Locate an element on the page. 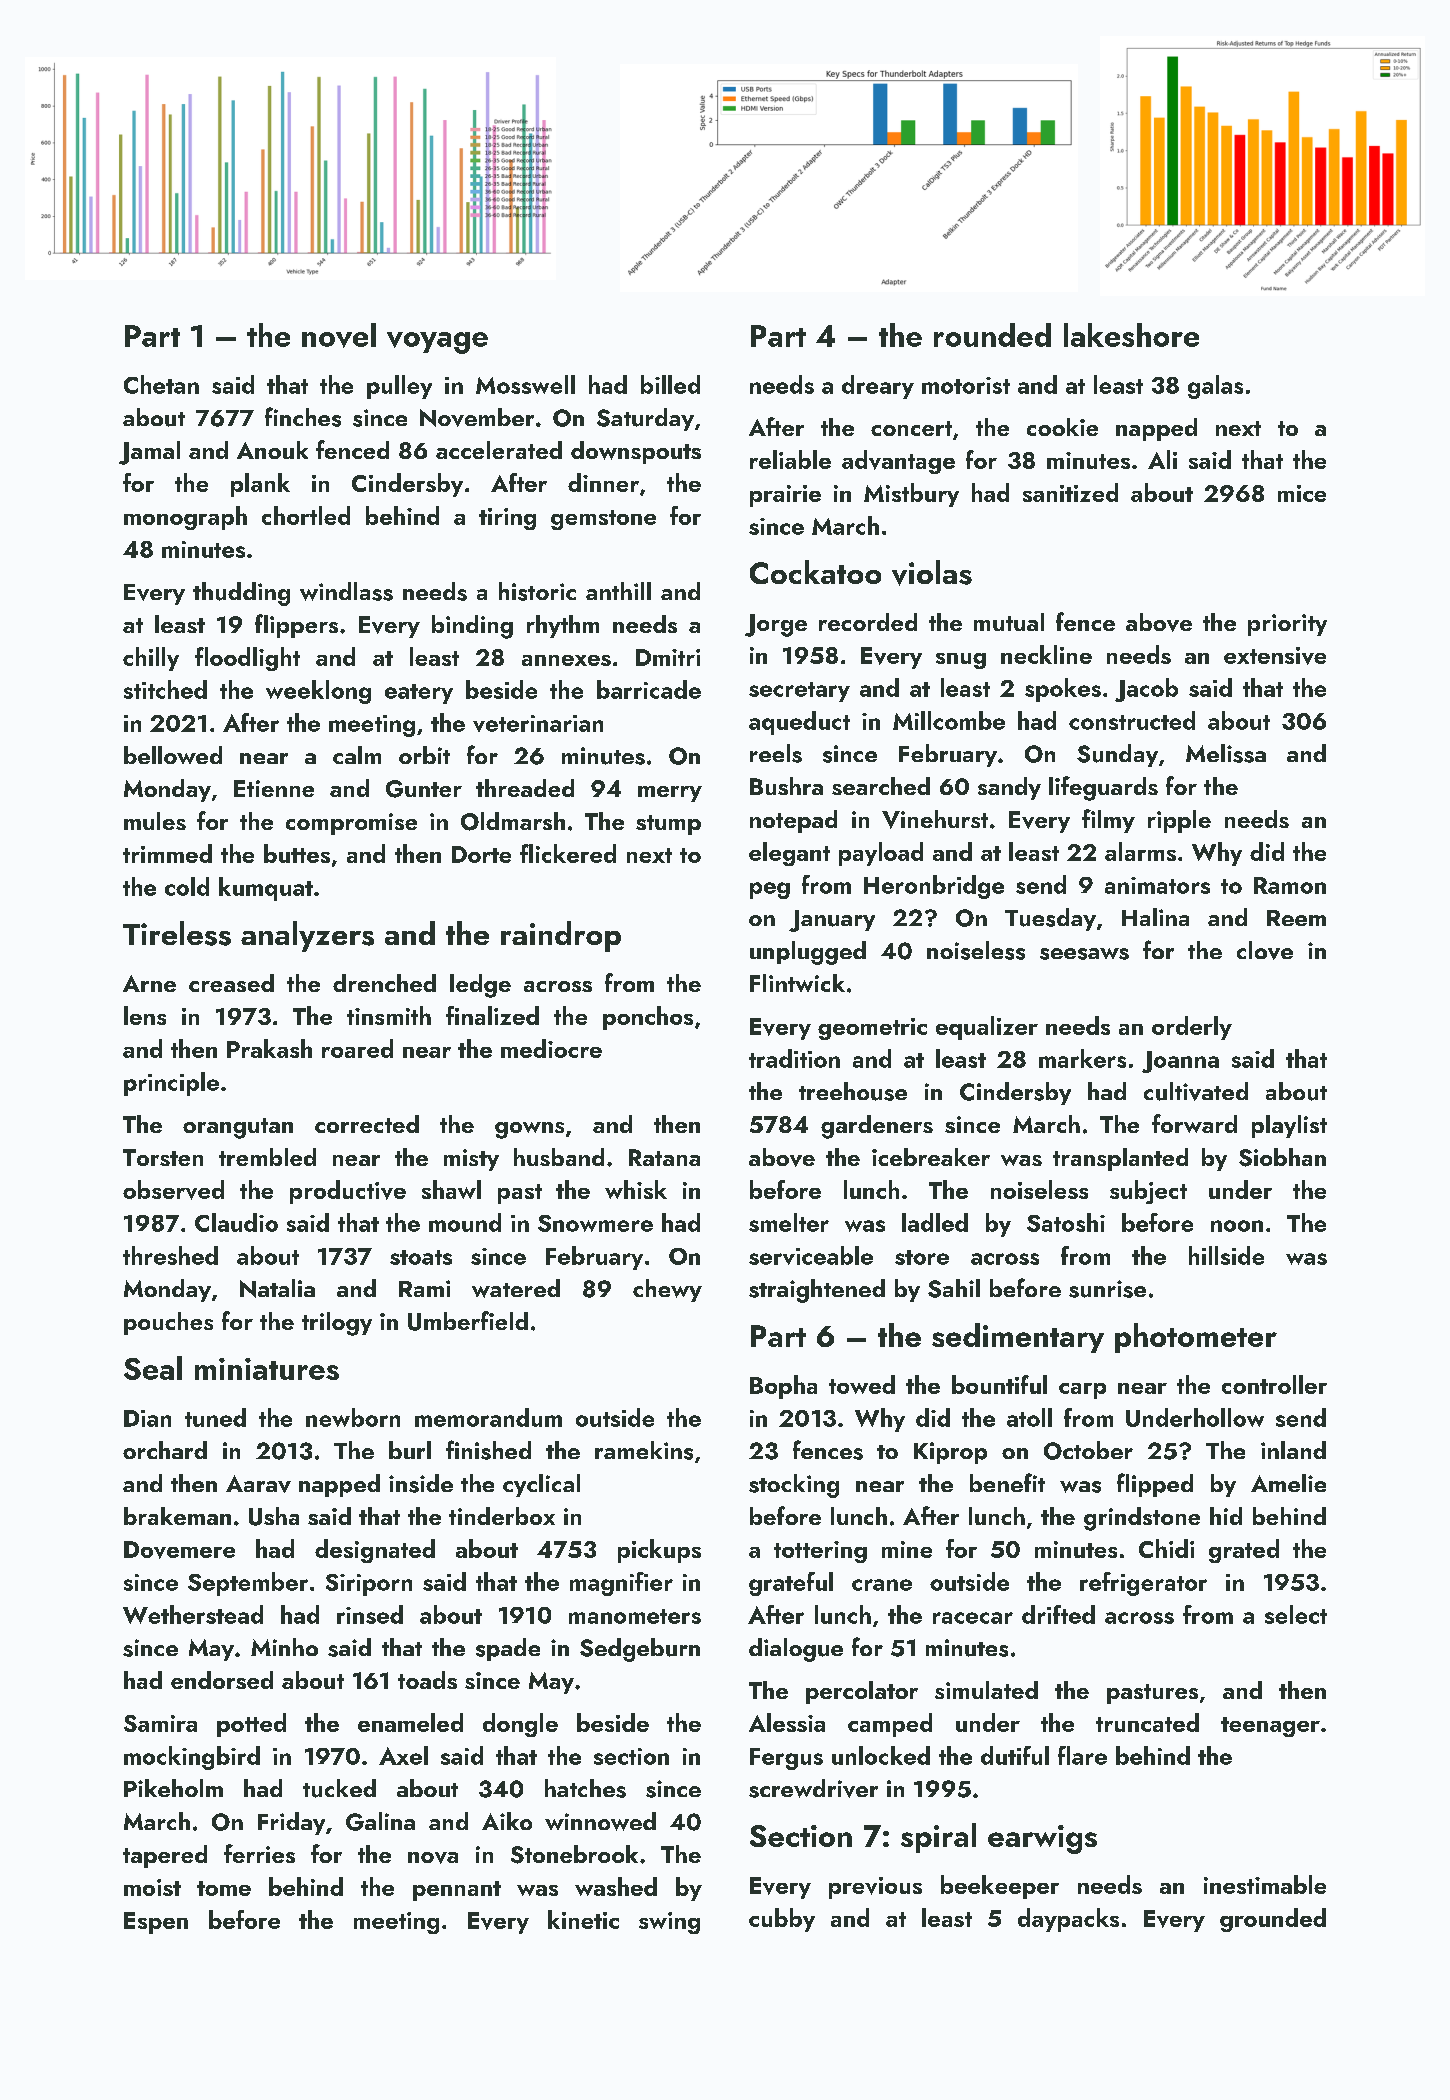 This document has height=2100, width=1450. designated is located at coordinates (375, 1551).
